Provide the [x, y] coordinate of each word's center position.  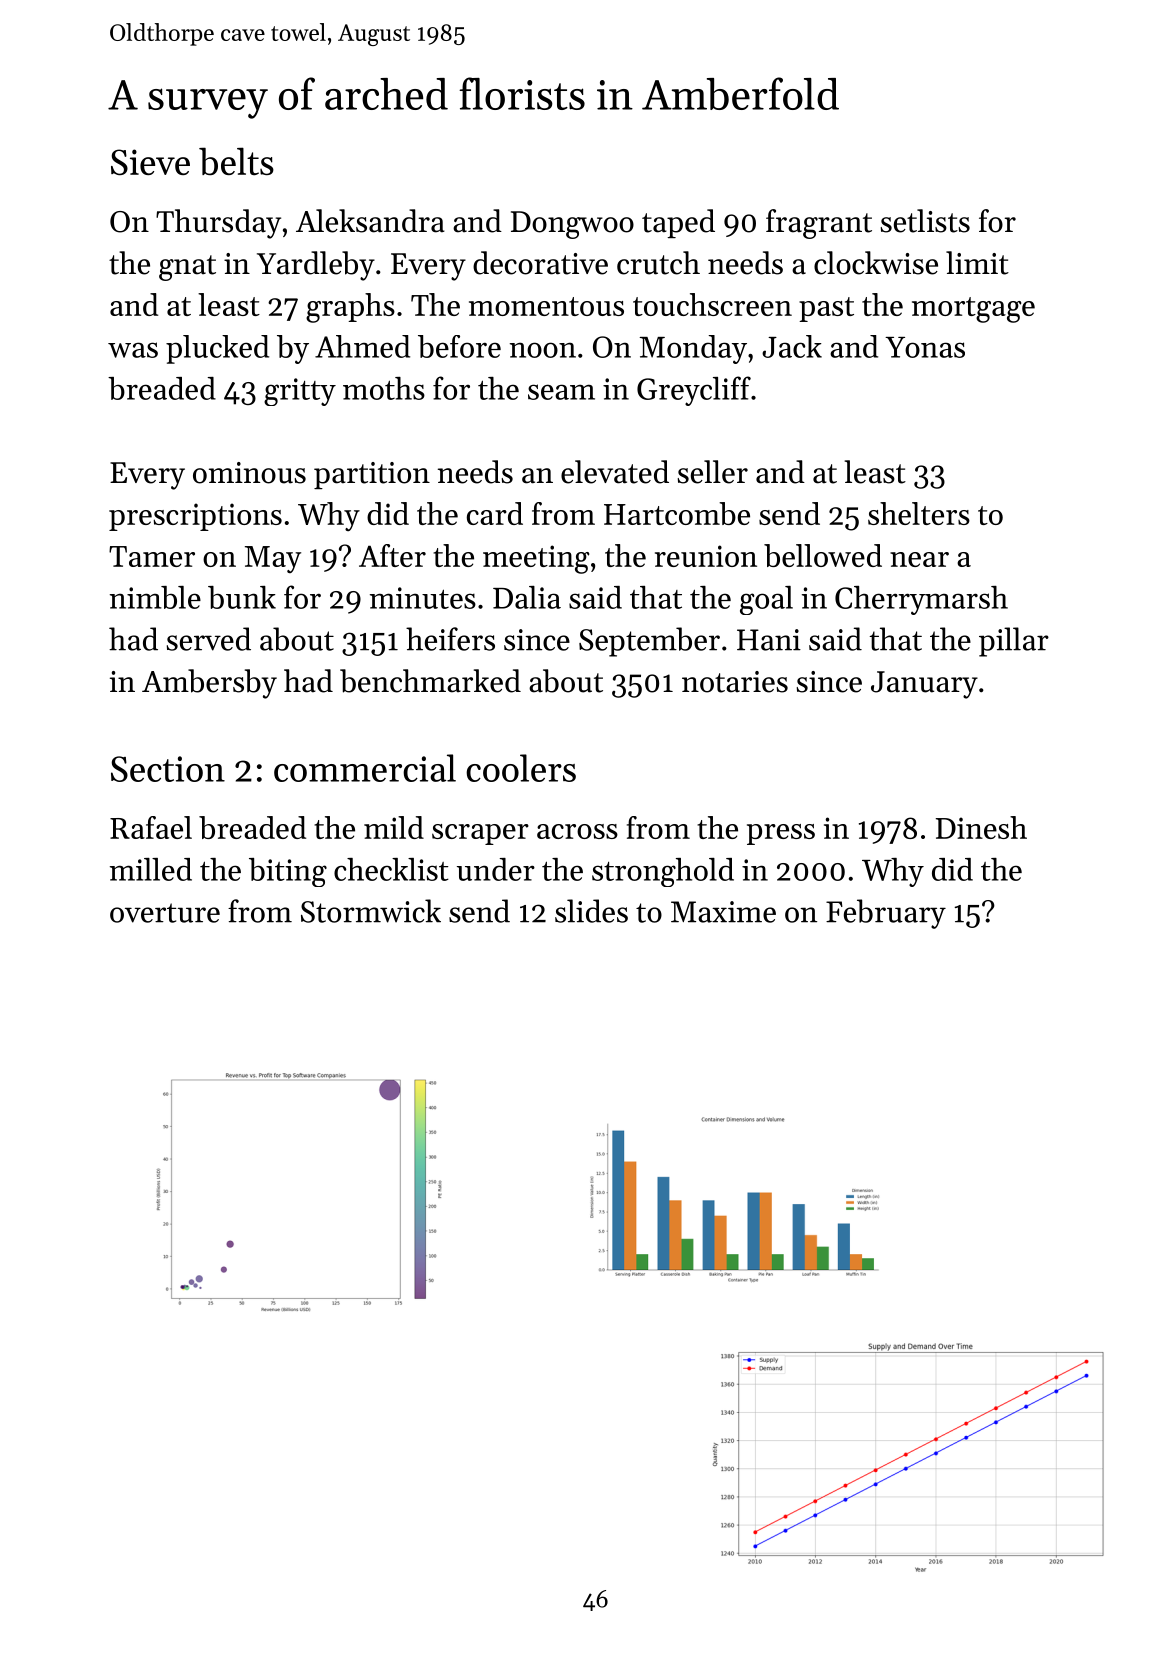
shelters [919, 513]
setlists [925, 221]
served [209, 639]
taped [678, 223]
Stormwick [371, 911]
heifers [450, 639]
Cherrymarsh [921, 600]
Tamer [152, 556]
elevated [615, 472]
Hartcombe [677, 513]
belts [236, 161]
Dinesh [981, 827]
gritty [300, 392]
